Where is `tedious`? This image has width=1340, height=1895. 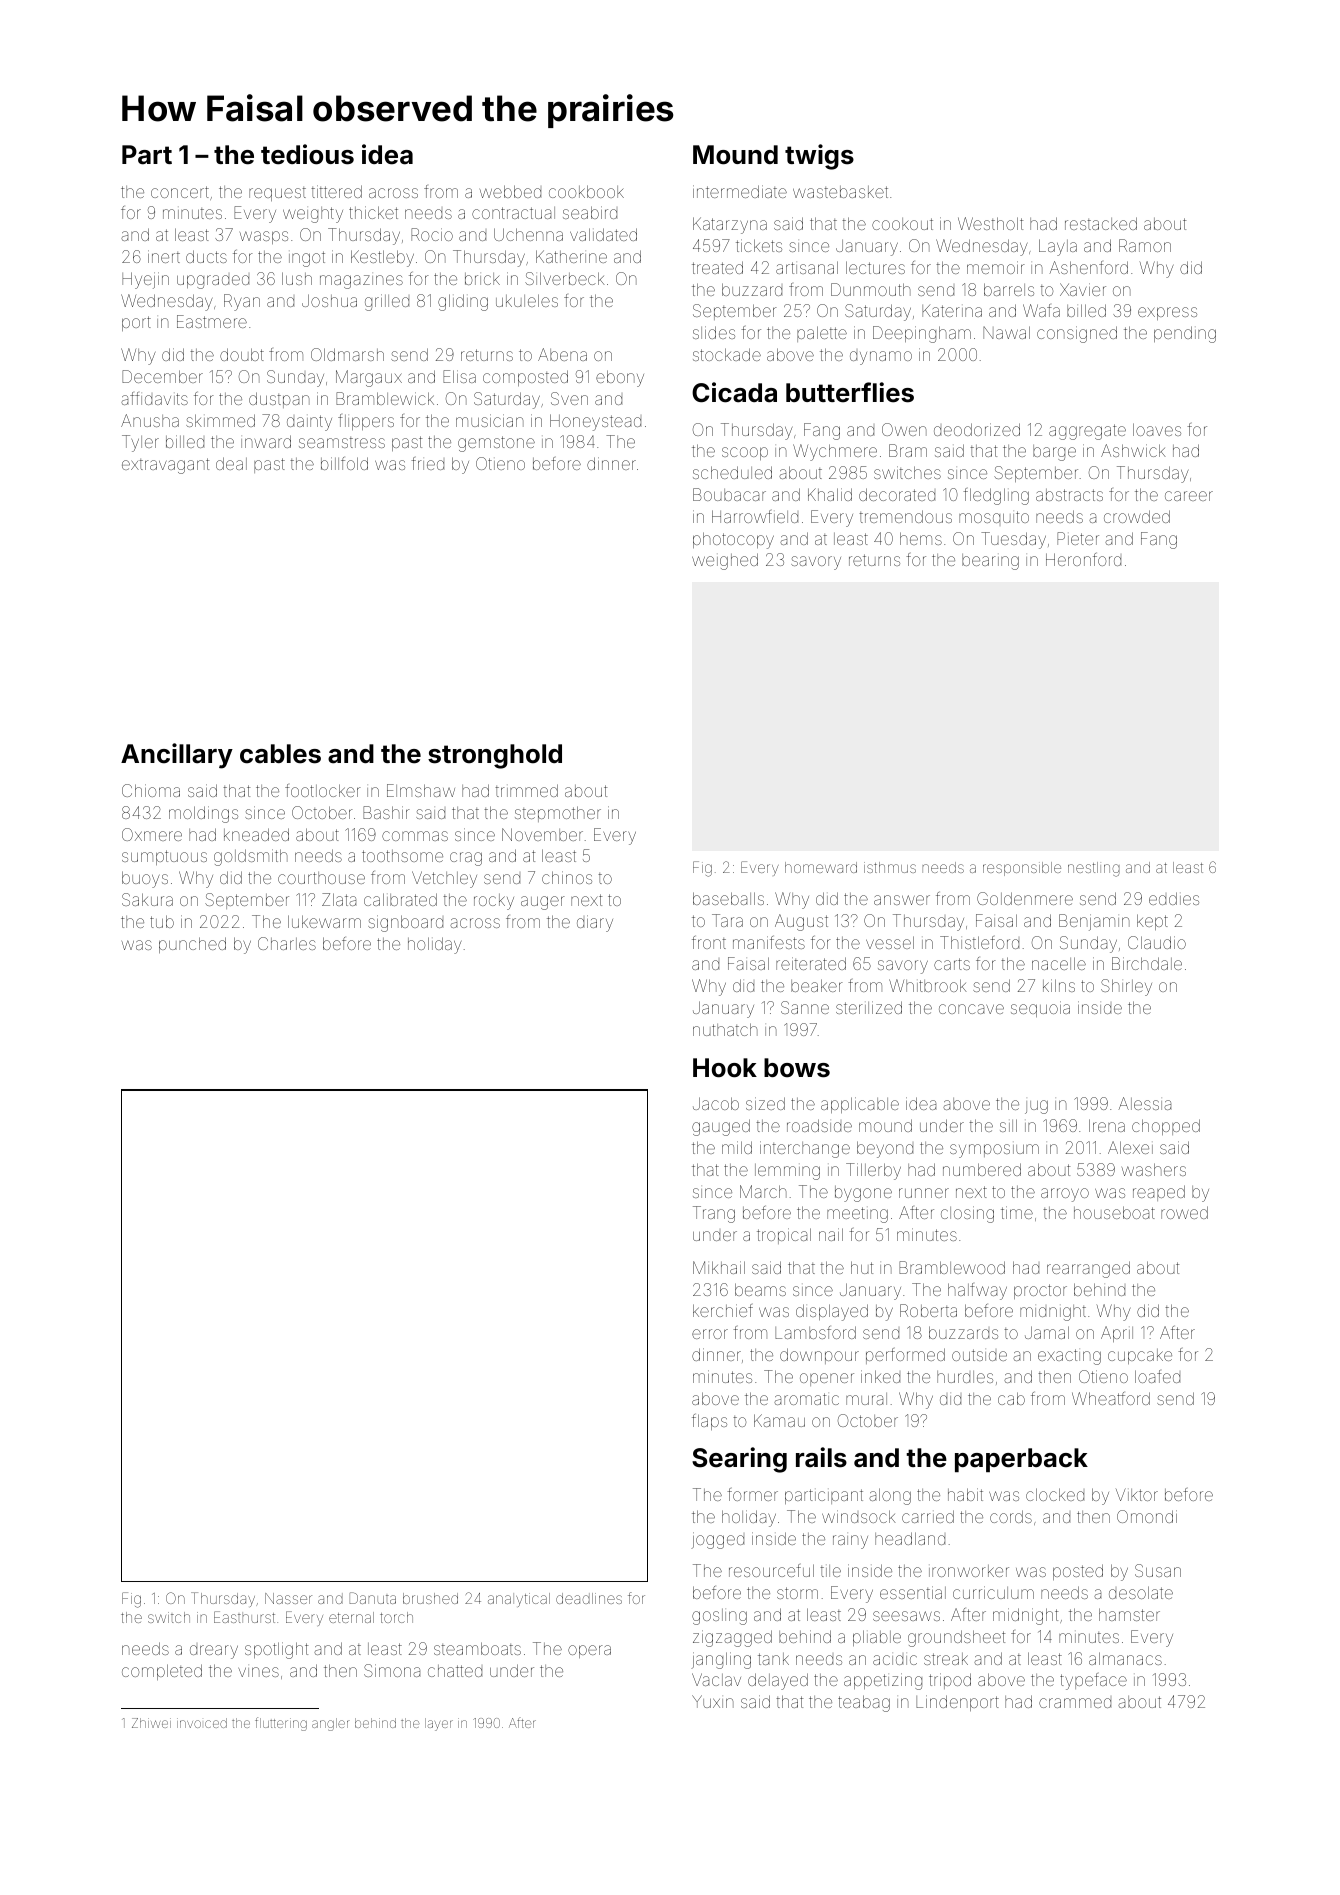
tedious is located at coordinates (307, 154).
